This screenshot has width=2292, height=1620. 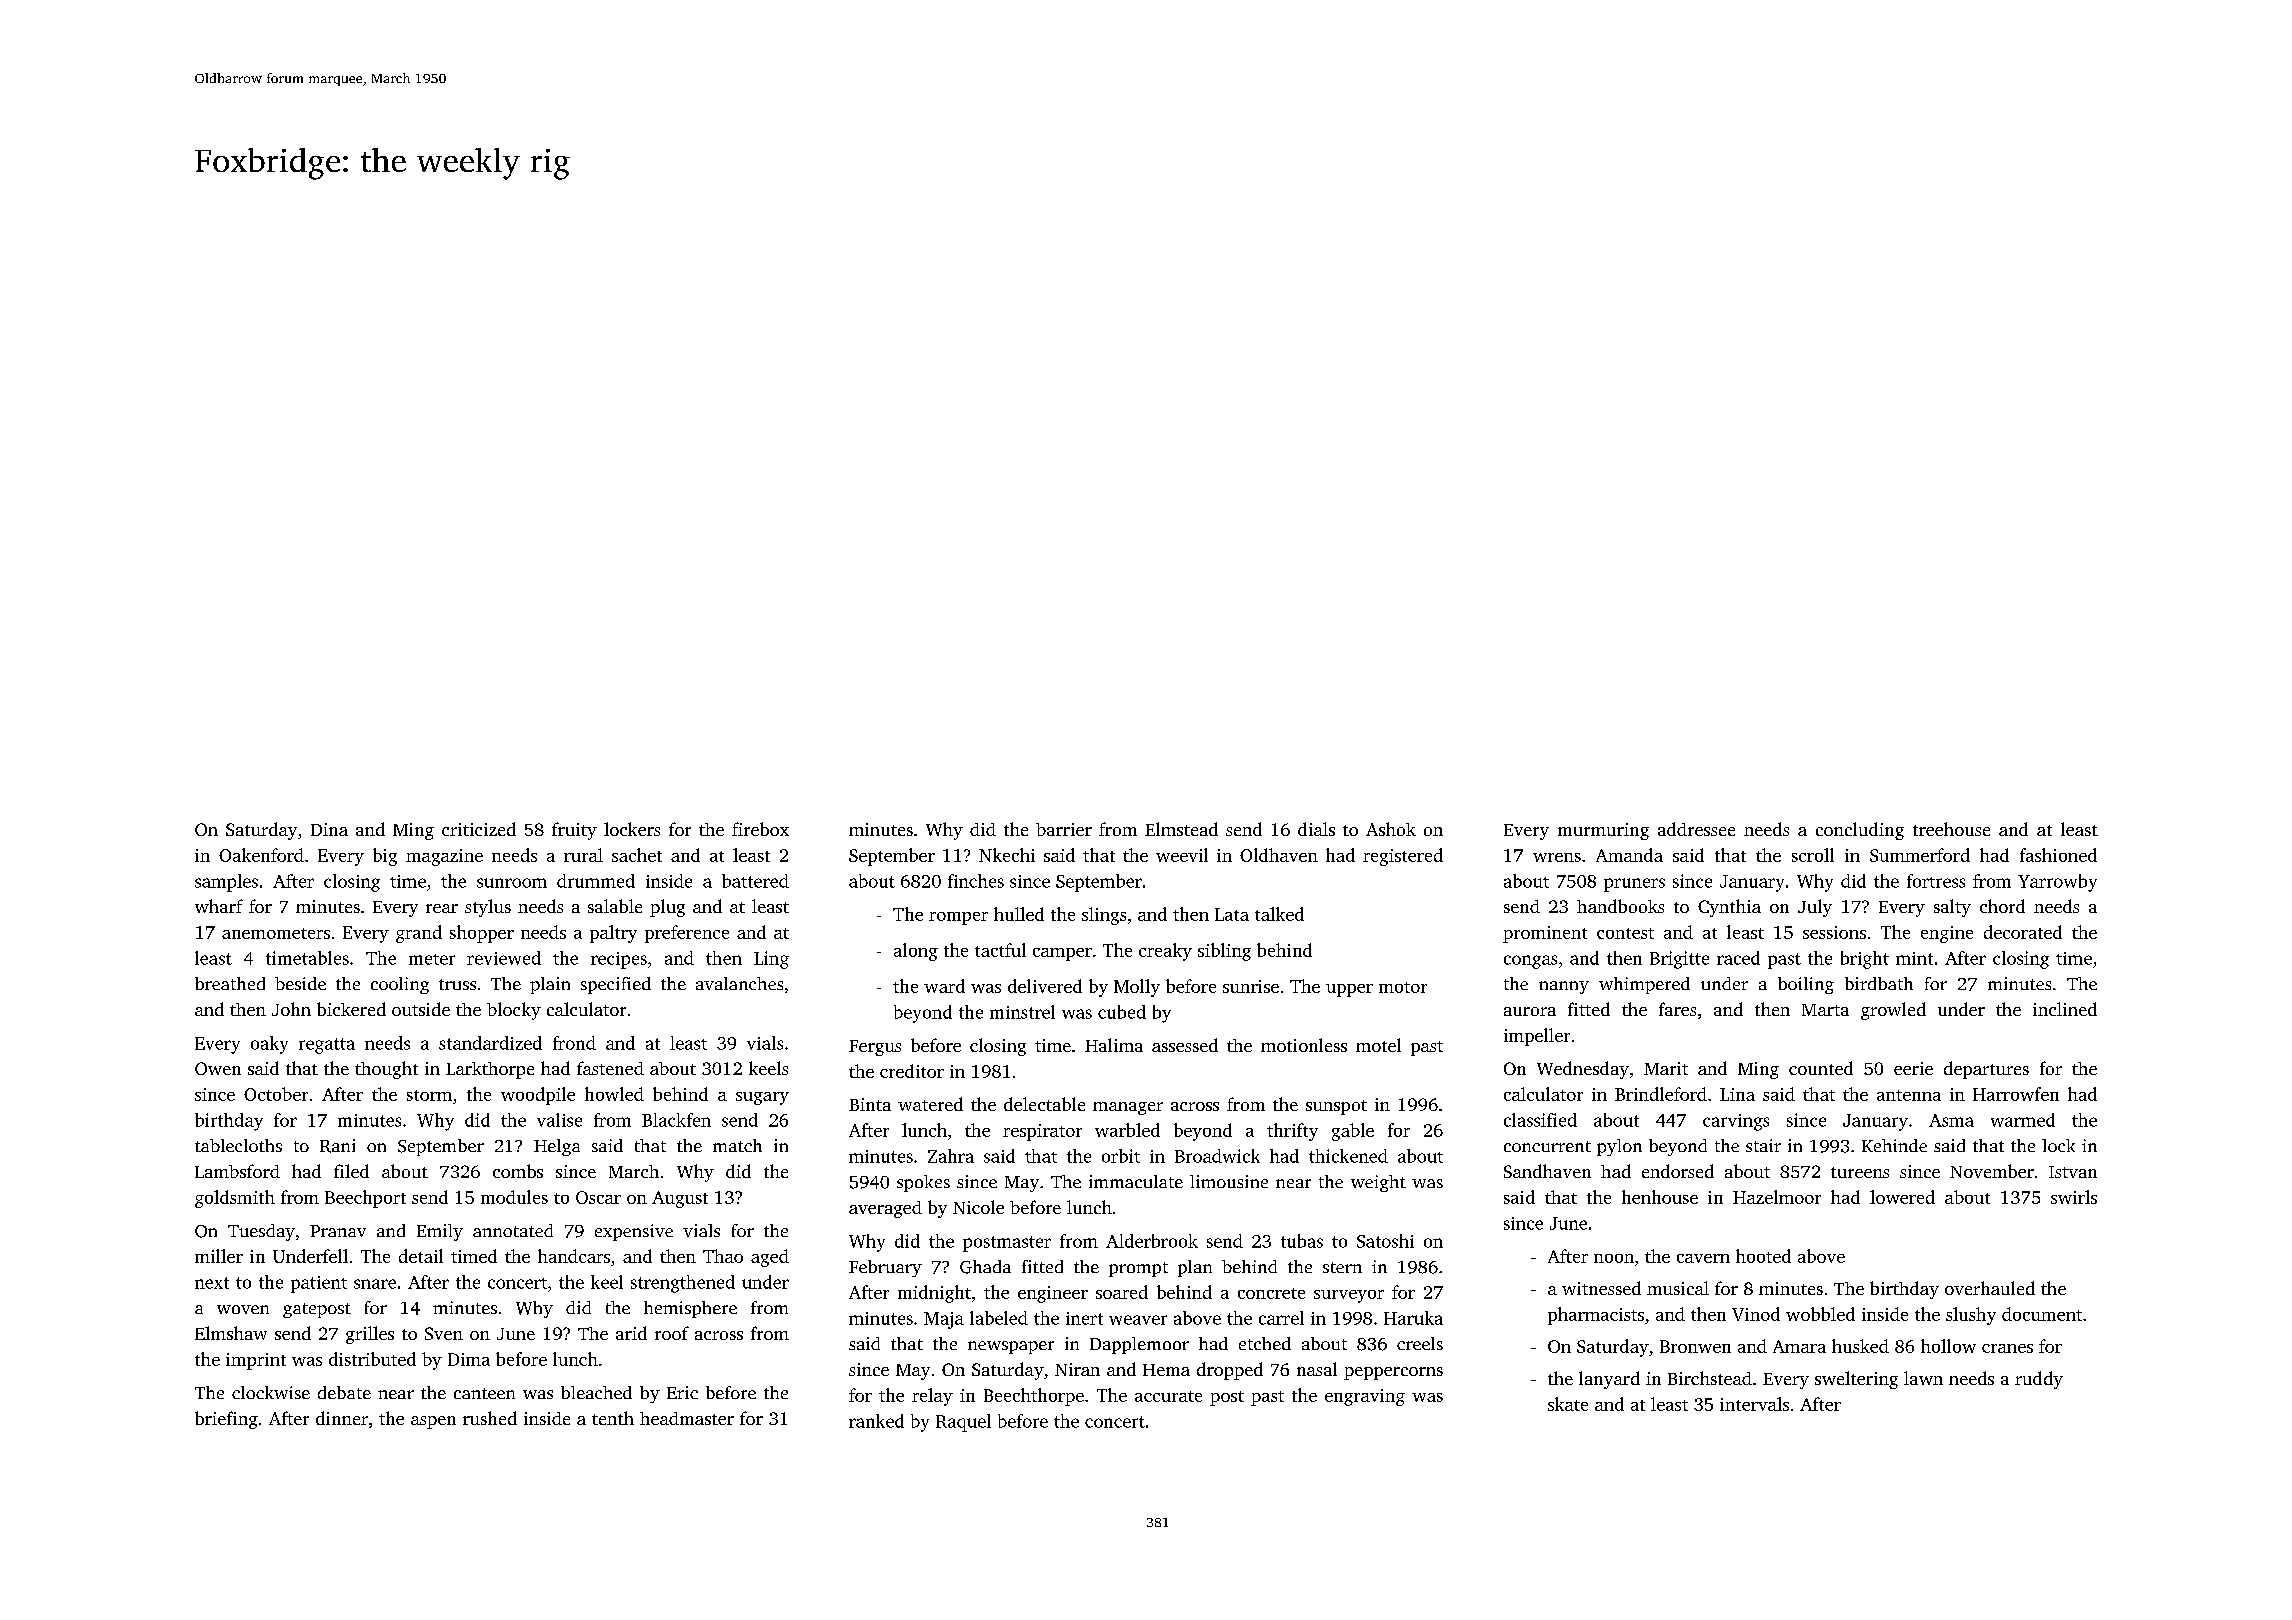 I want to click on surveyor, so click(x=1349, y=1296).
